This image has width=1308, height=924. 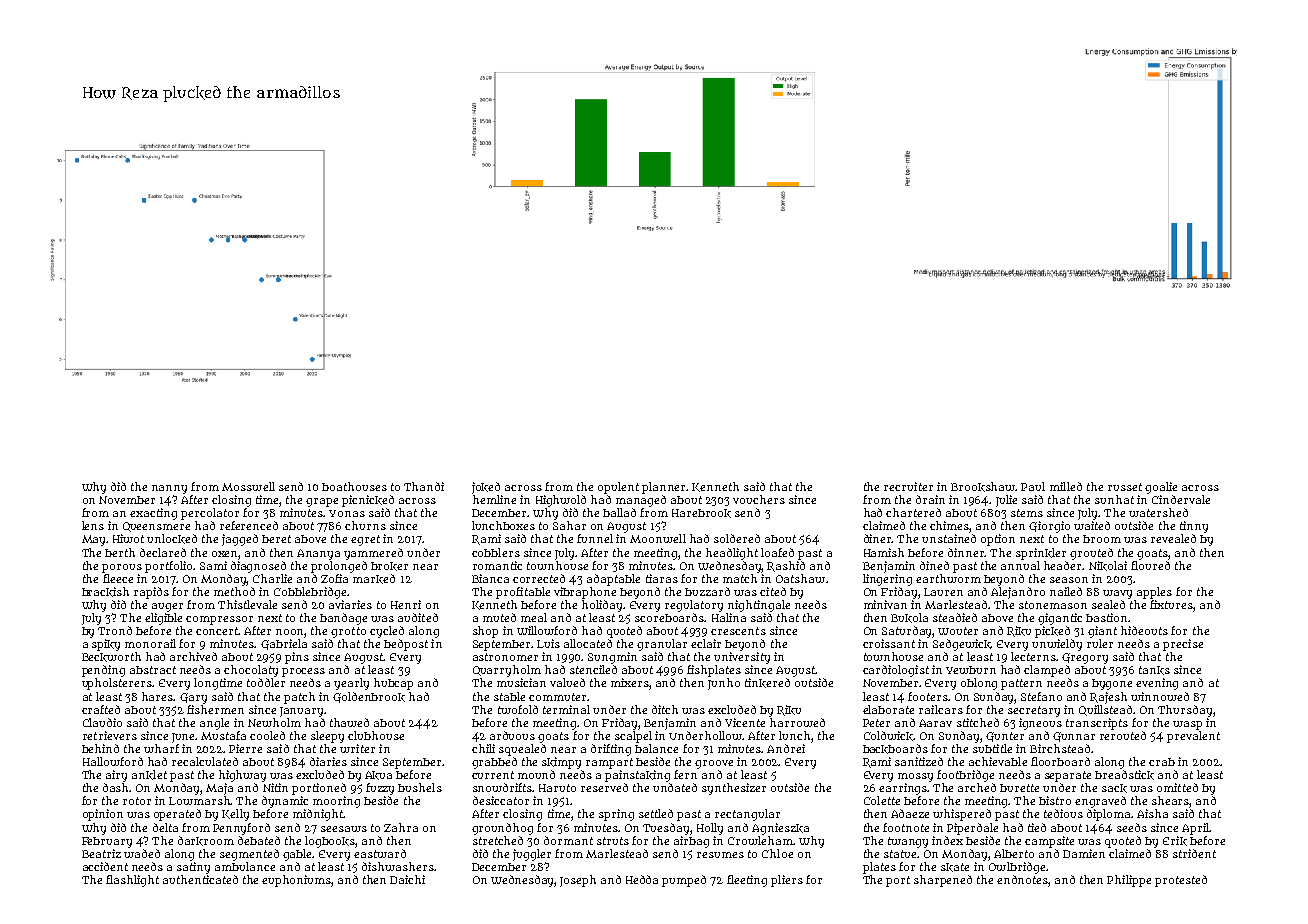 What do you see at coordinates (219, 620) in the image?
I see `compressor` at bounding box center [219, 620].
